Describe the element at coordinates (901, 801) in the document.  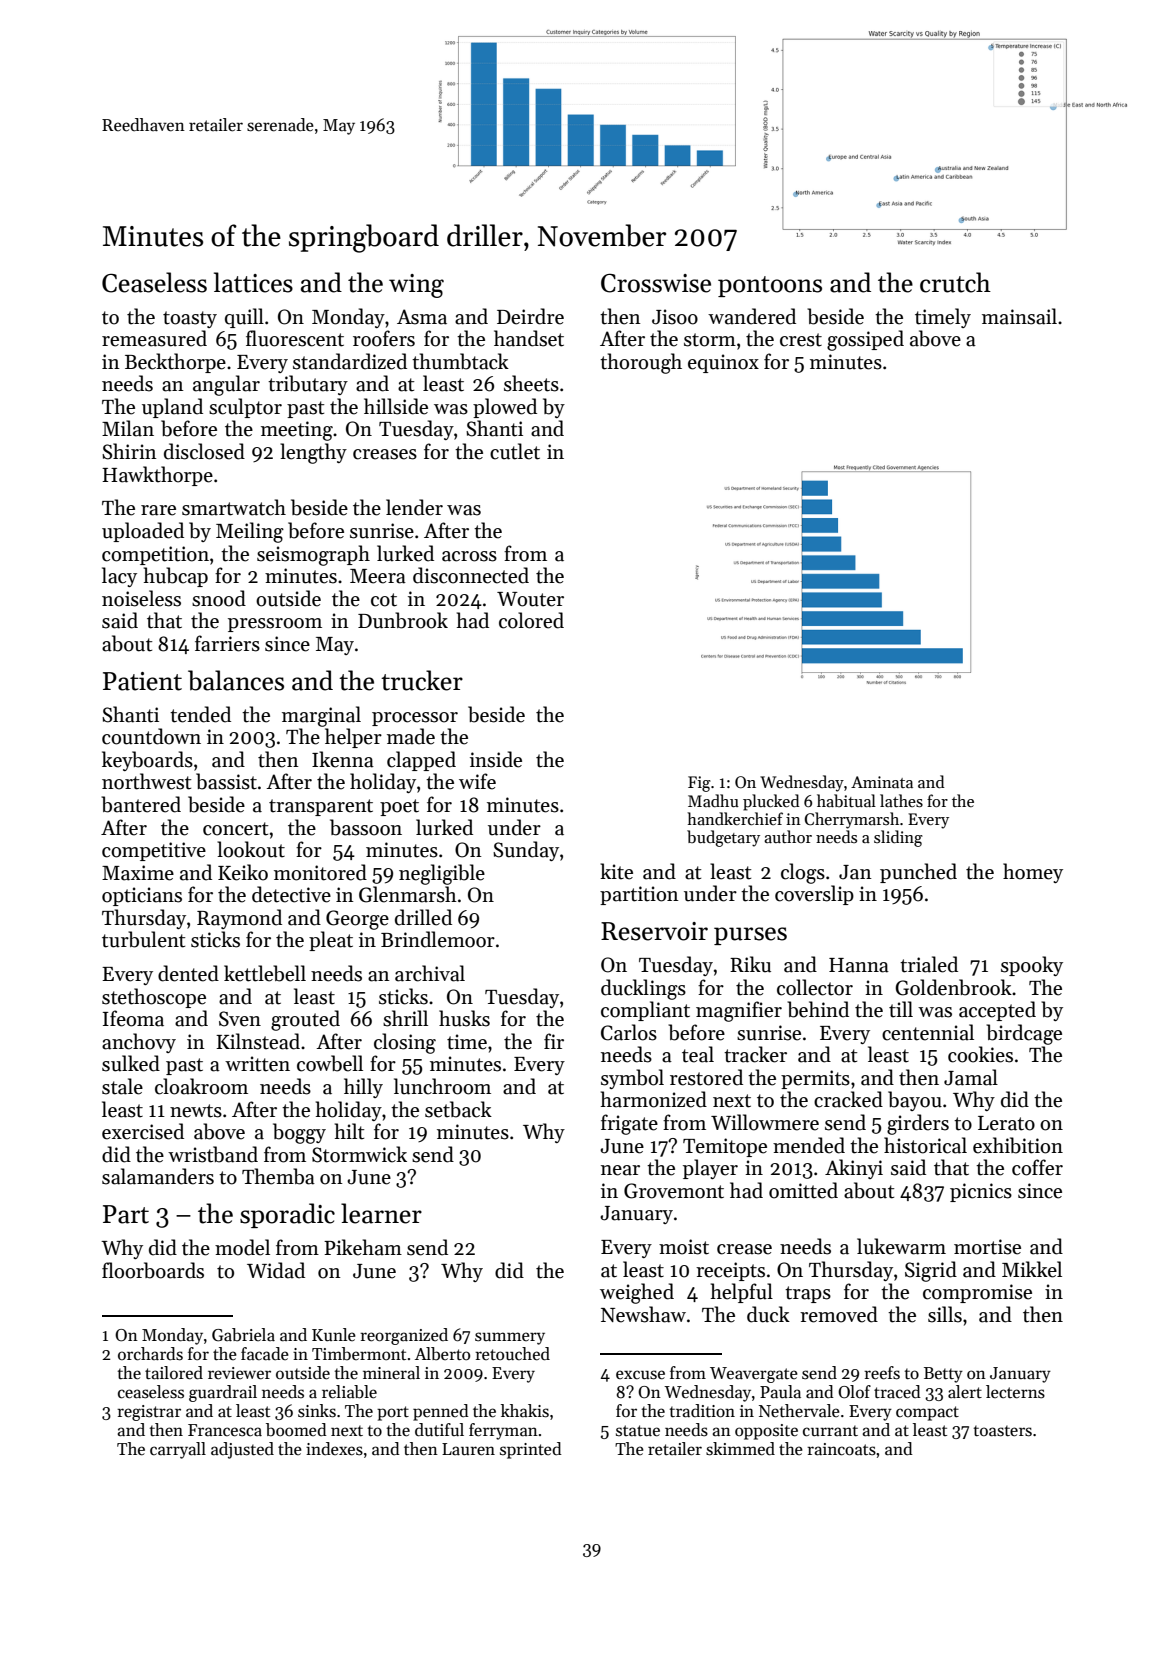
I see `lathes` at that location.
